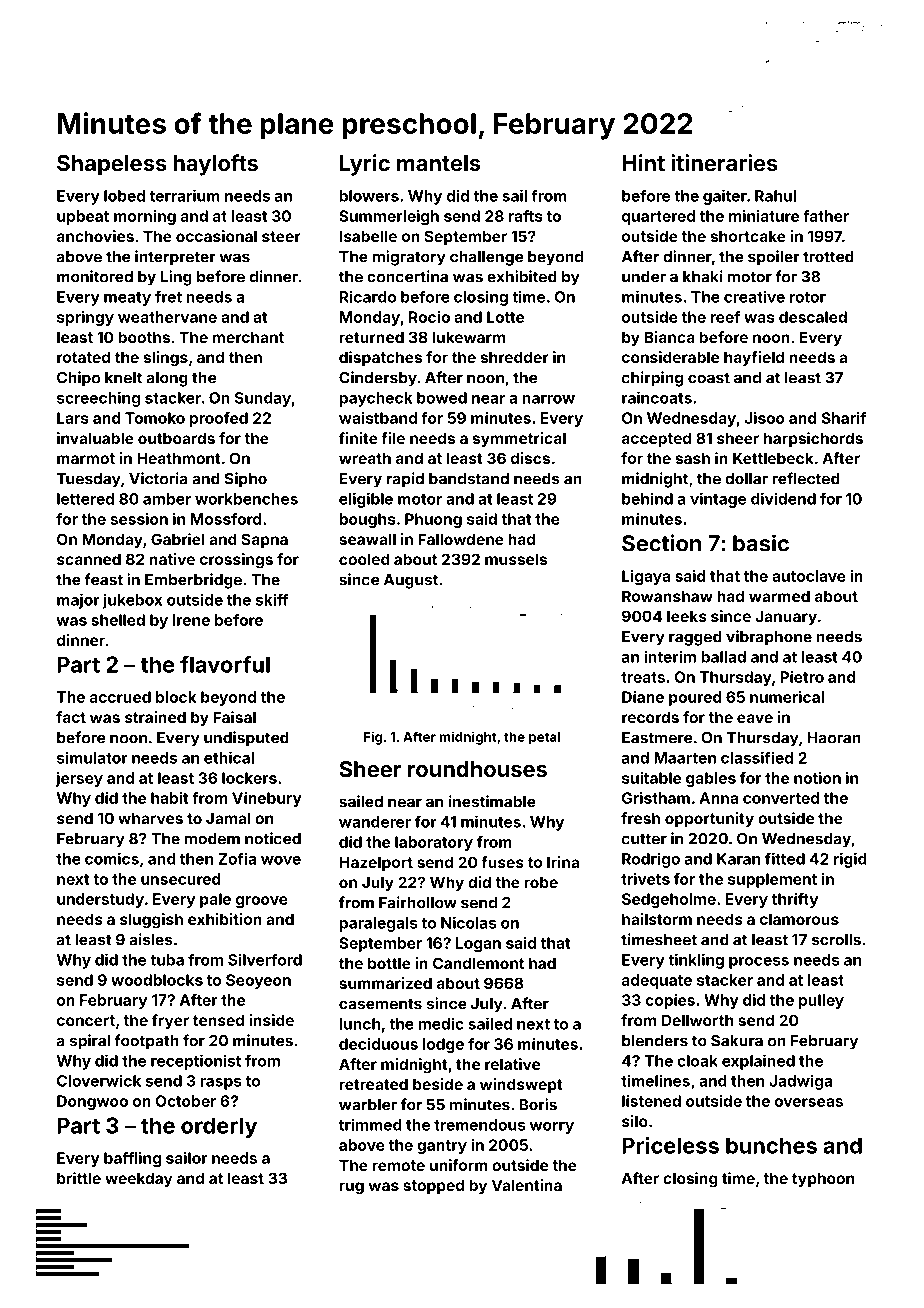 This screenshot has width=924, height=1308. What do you see at coordinates (219, 1127) in the screenshot?
I see `orderly` at bounding box center [219, 1127].
